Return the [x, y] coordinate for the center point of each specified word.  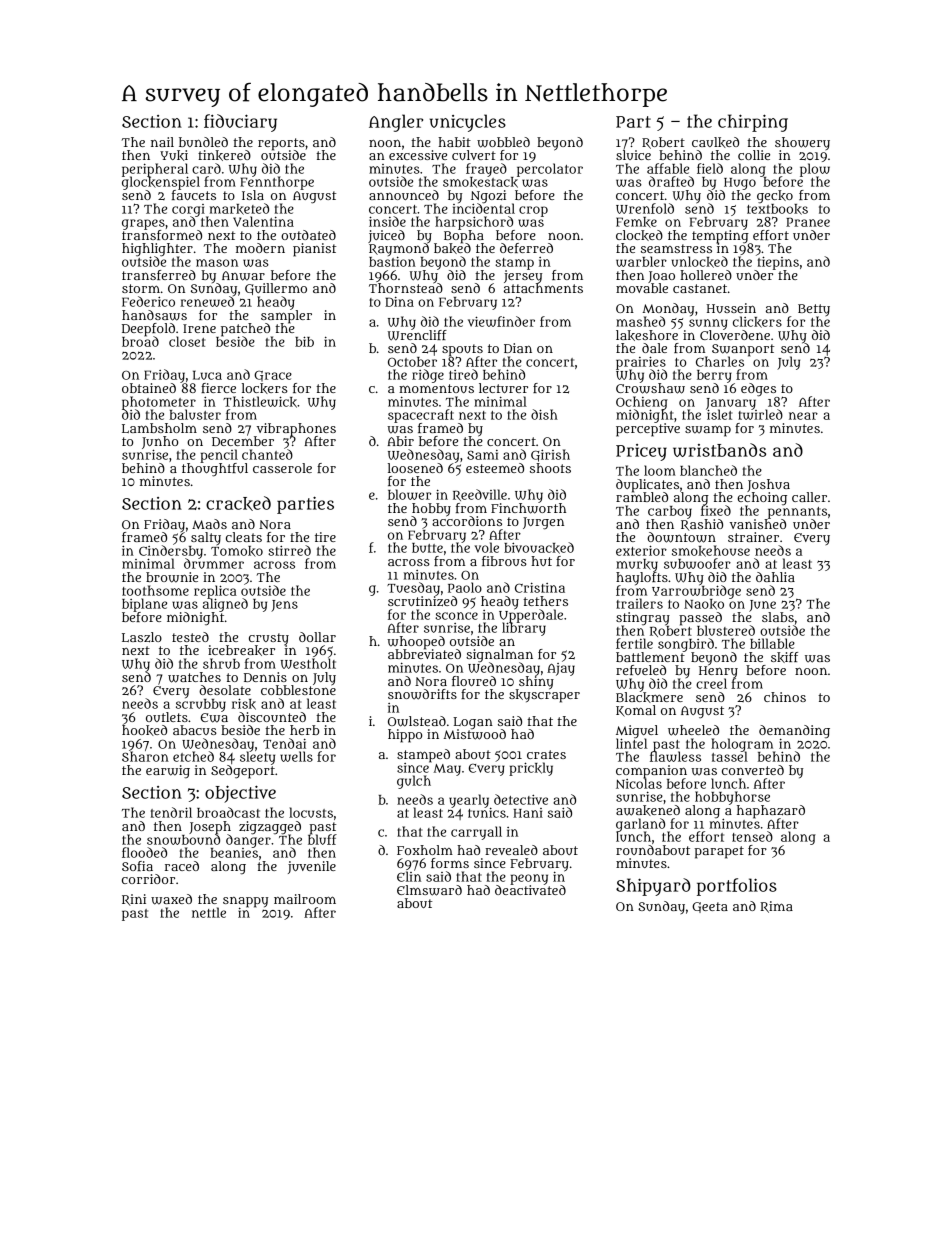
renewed [207, 301]
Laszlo [142, 637]
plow [815, 170]
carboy [670, 512]
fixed [716, 510]
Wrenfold [645, 208]
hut [541, 561]
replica [215, 592]
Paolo [465, 587]
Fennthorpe [277, 183]
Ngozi [488, 196]
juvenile [312, 867]
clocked [639, 235]
